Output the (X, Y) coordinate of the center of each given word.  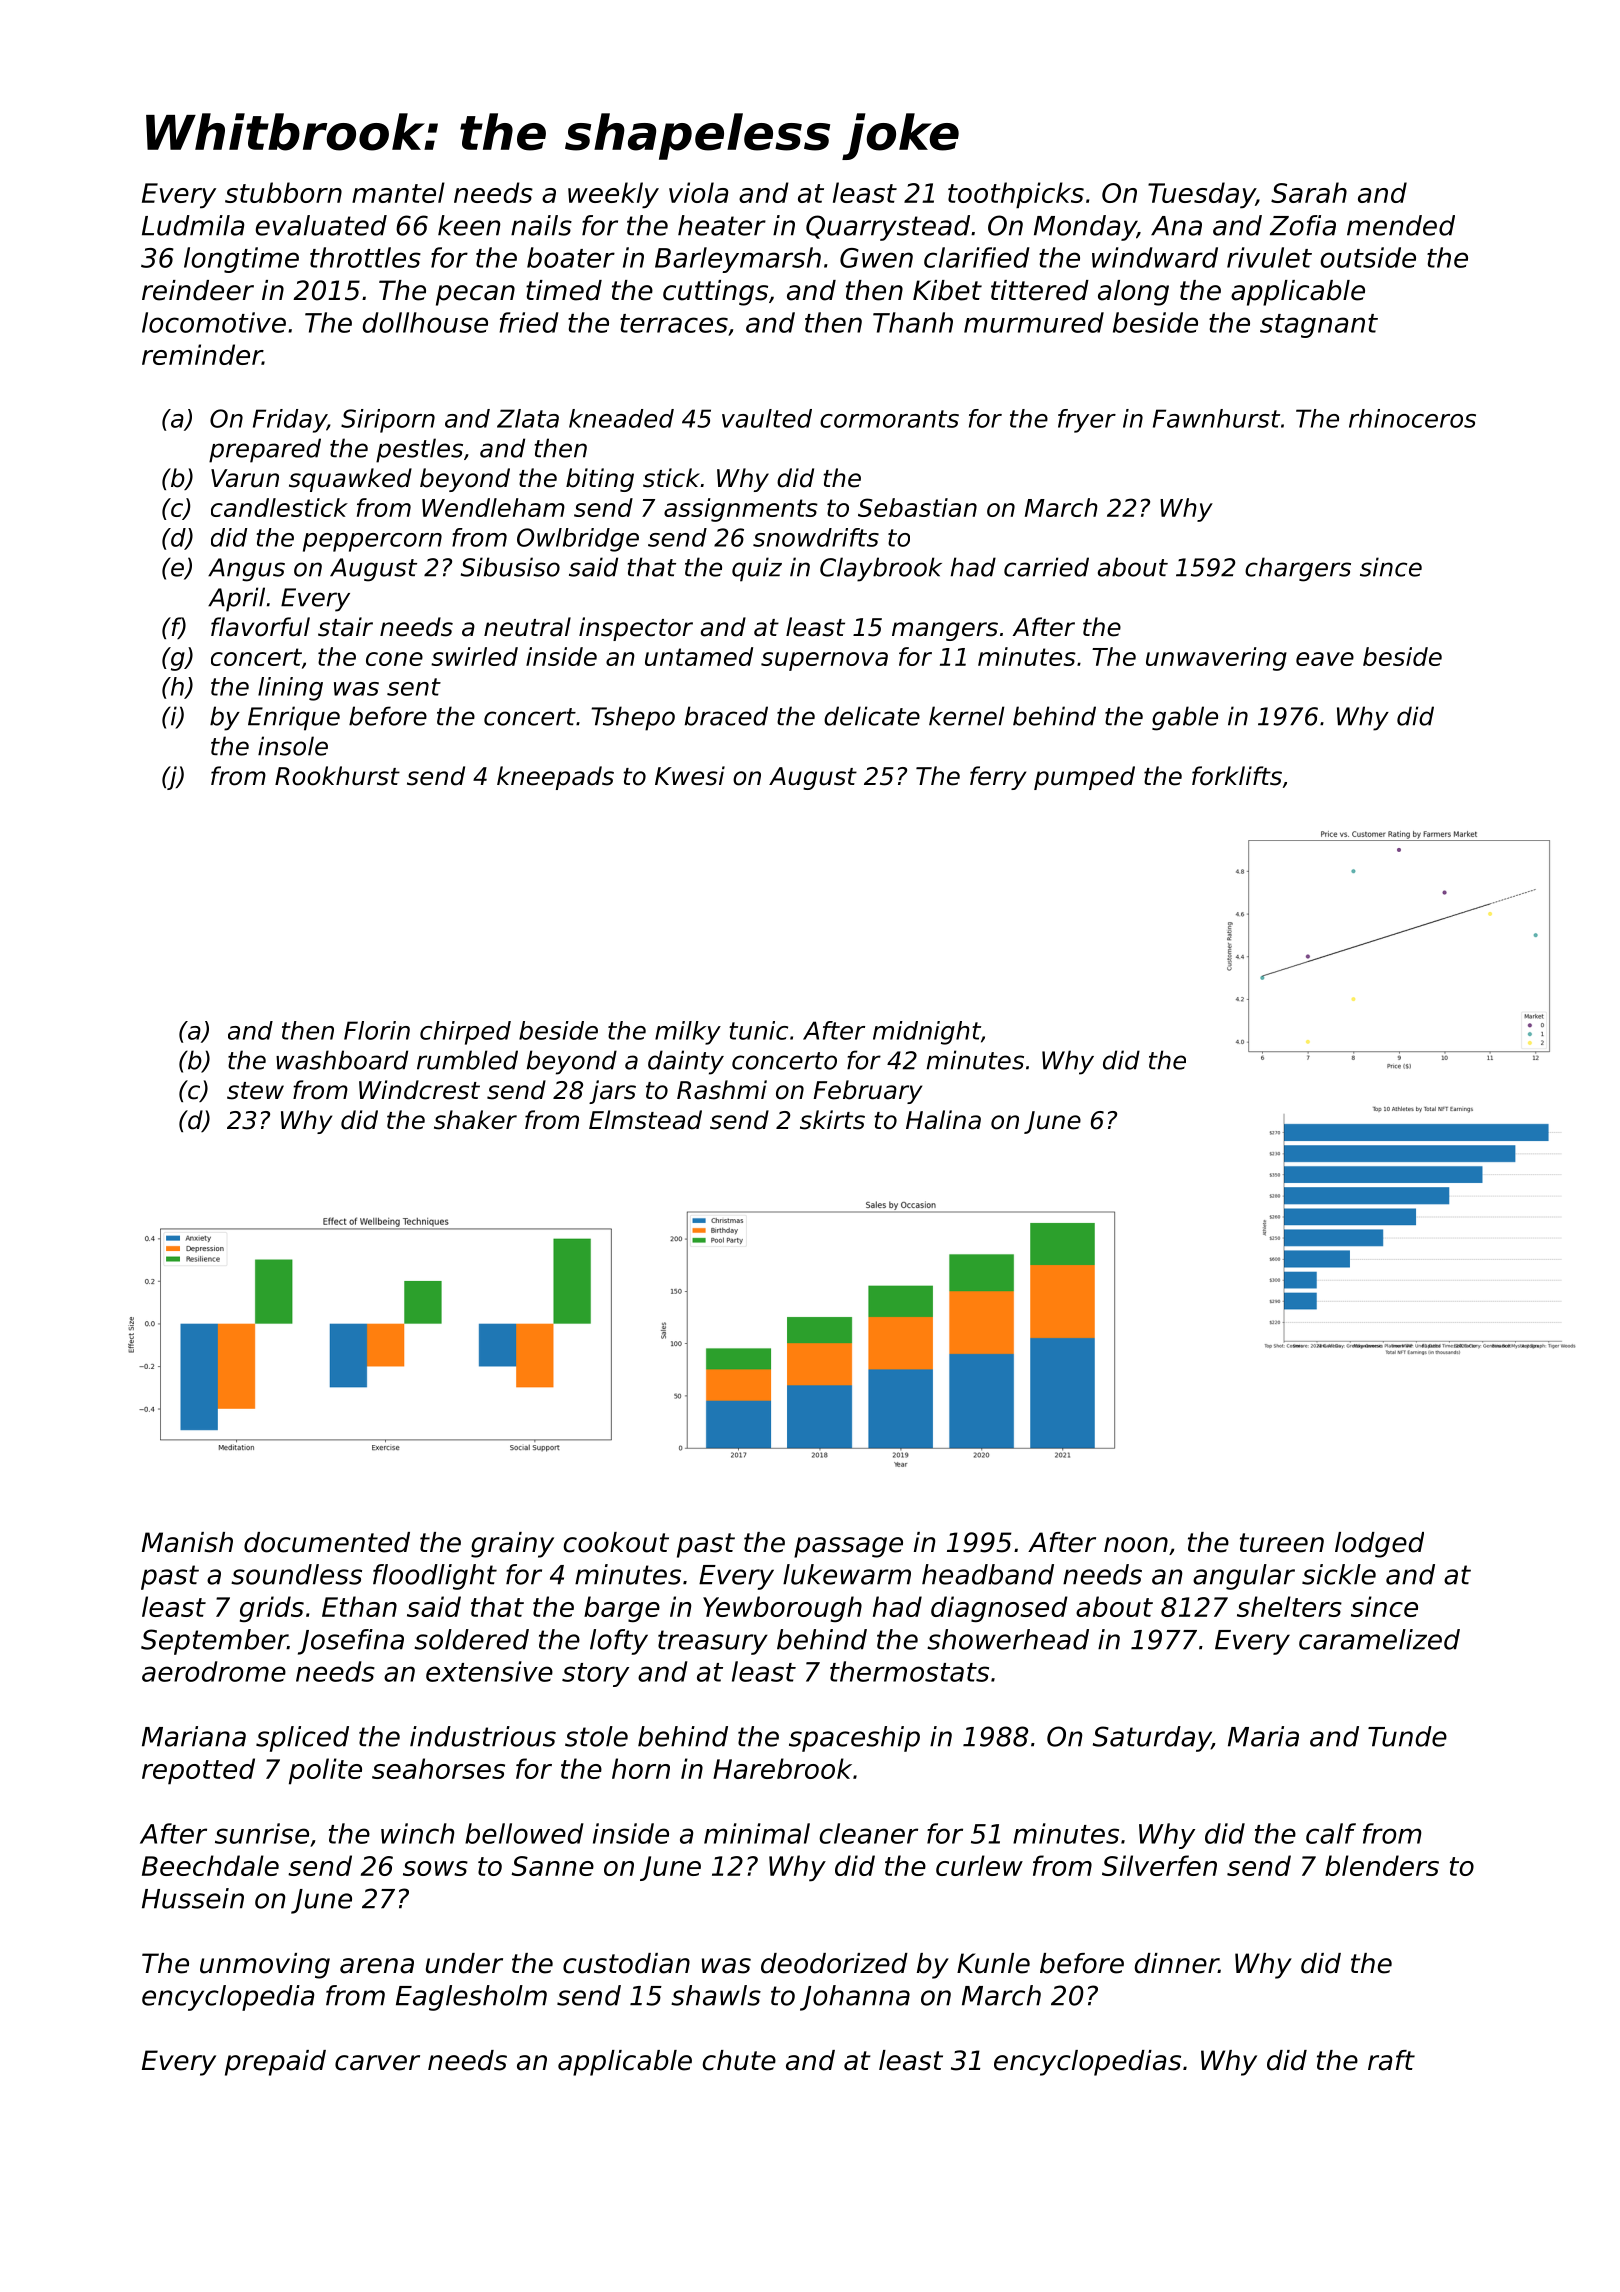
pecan (475, 295)
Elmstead (645, 1120)
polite (325, 1771)
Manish (187, 1542)
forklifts (1237, 776)
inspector (636, 629)
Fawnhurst (1216, 418)
